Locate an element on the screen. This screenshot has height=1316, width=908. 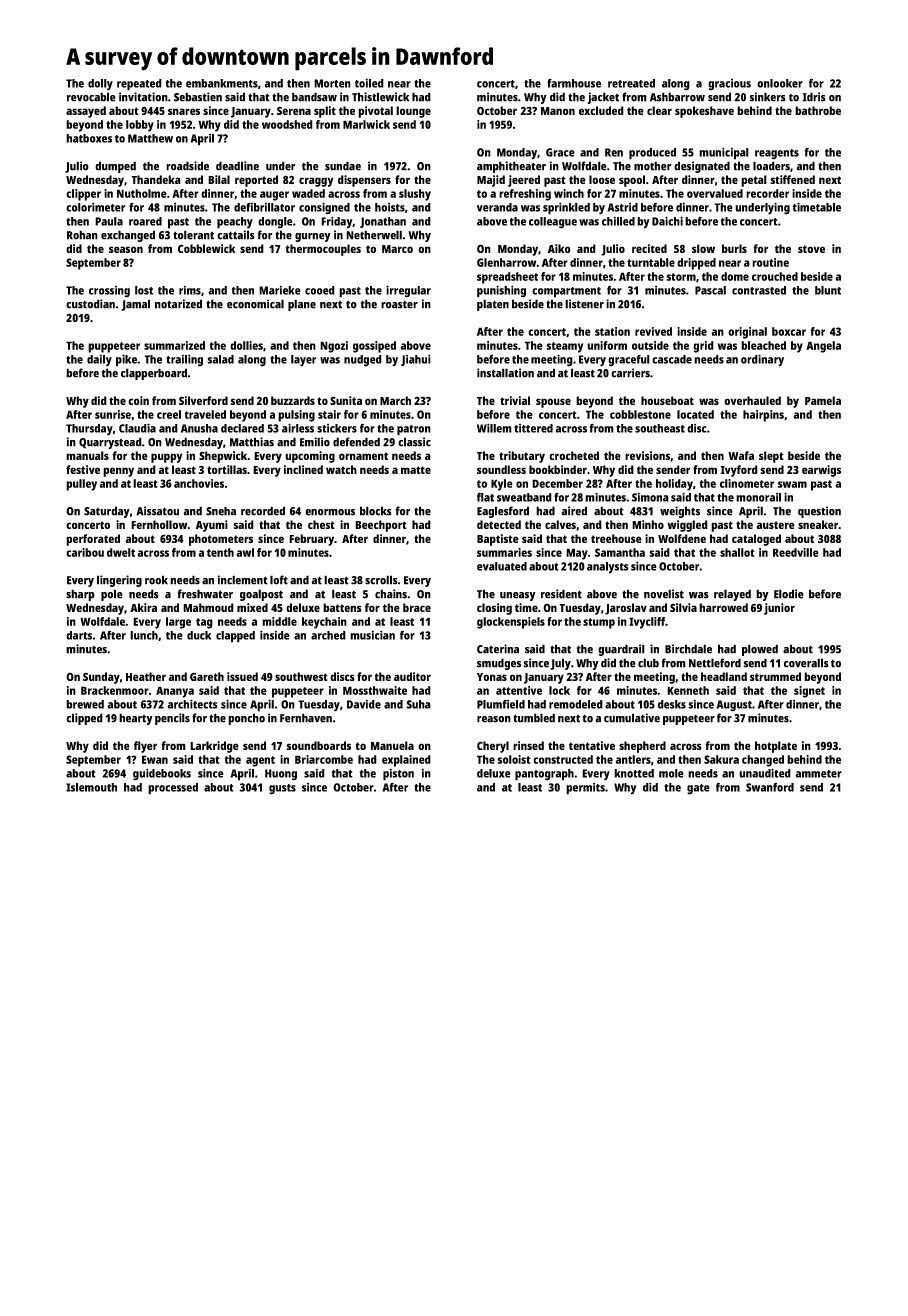
flyer is located at coordinates (145, 747).
